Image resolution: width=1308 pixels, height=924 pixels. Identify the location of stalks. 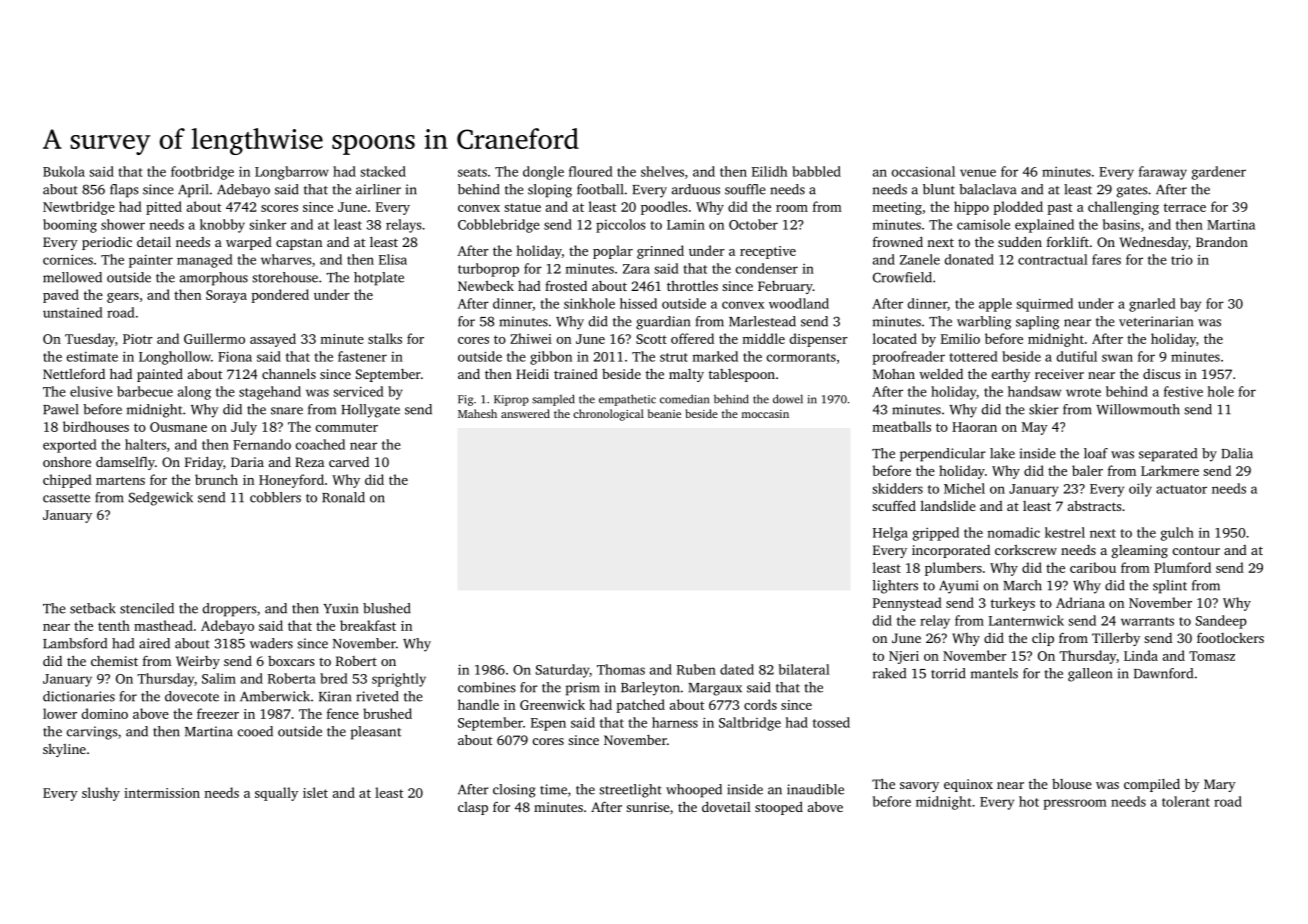
(385, 338).
